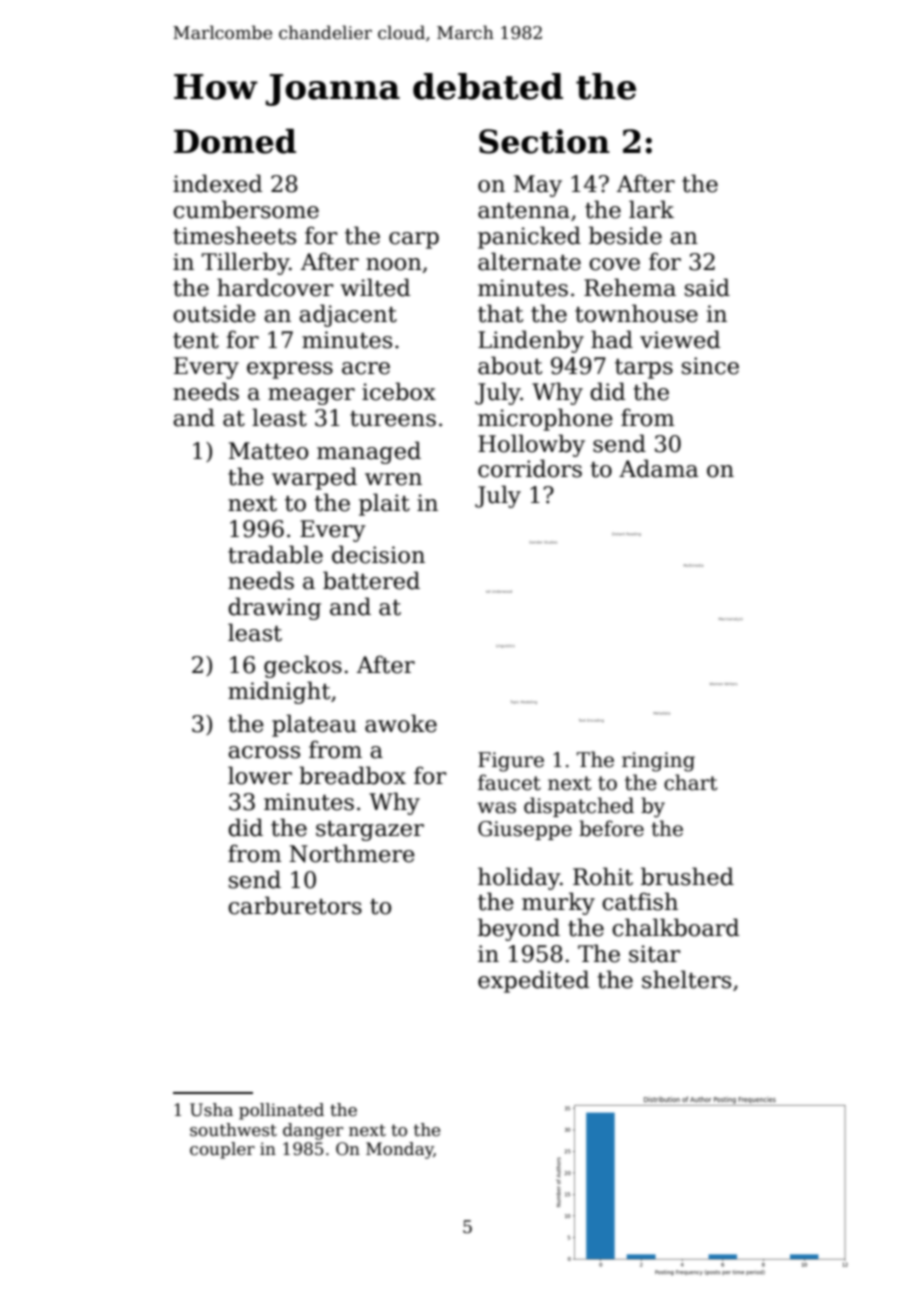 The image size is (924, 1311). I want to click on faucet, so click(509, 782).
